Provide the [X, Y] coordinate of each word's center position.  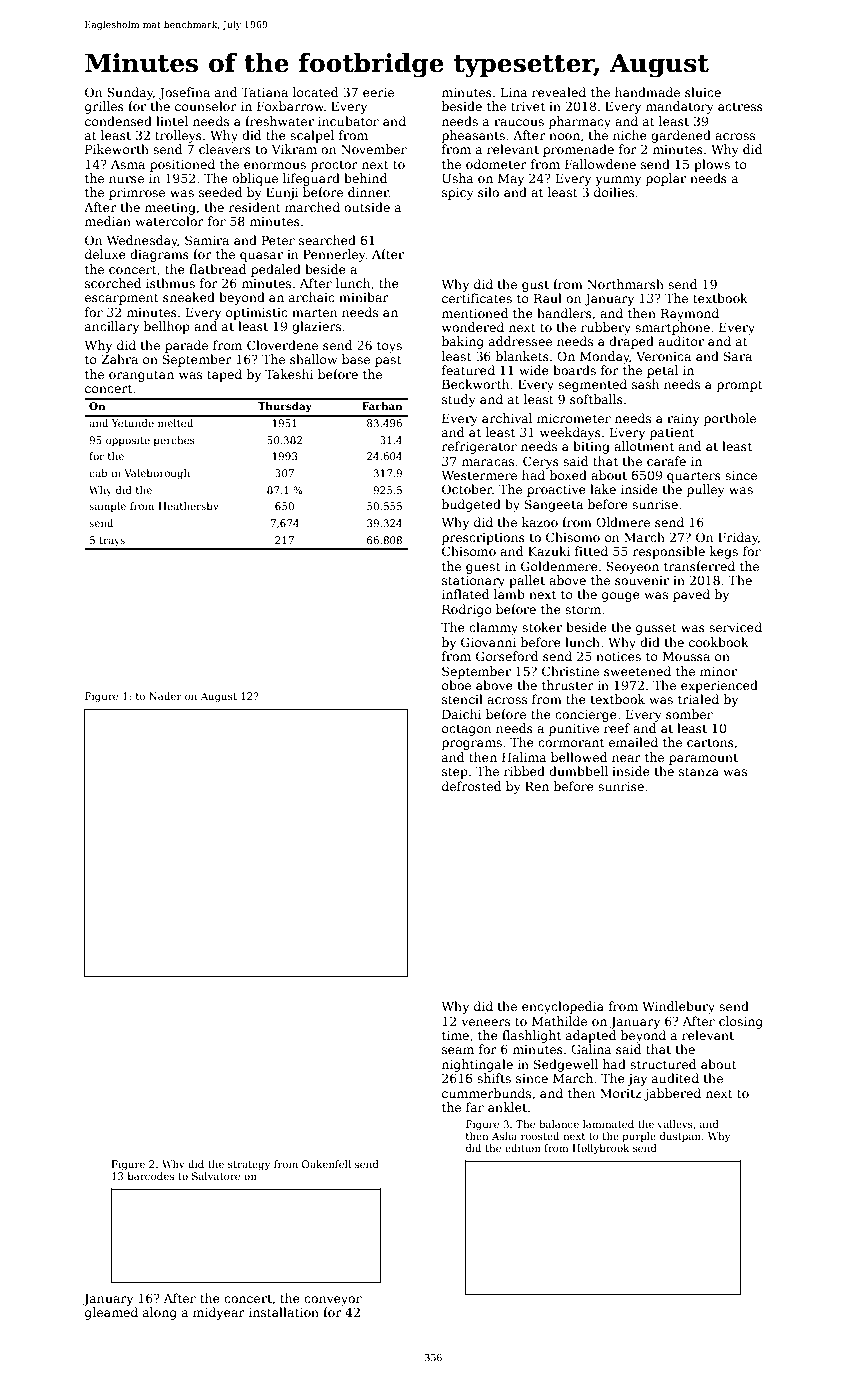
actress [740, 106]
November [374, 149]
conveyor [333, 1301]
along [160, 1313]
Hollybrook [601, 1149]
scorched [113, 283]
